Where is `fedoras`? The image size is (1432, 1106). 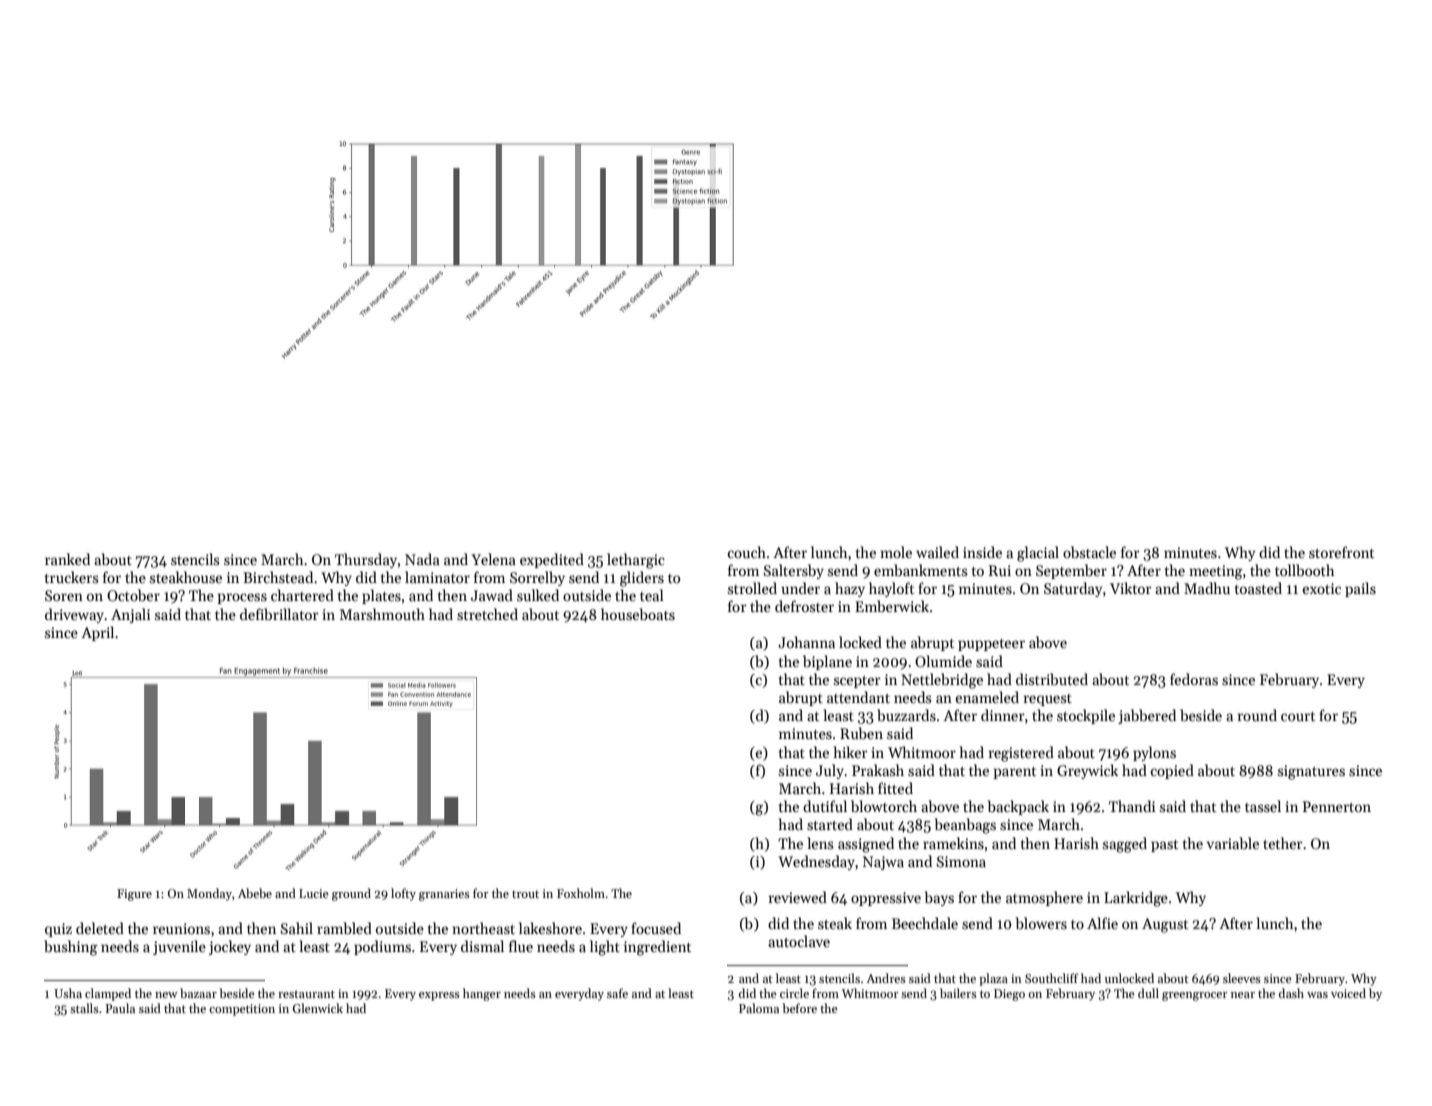
fedoras is located at coordinates (1194, 679).
